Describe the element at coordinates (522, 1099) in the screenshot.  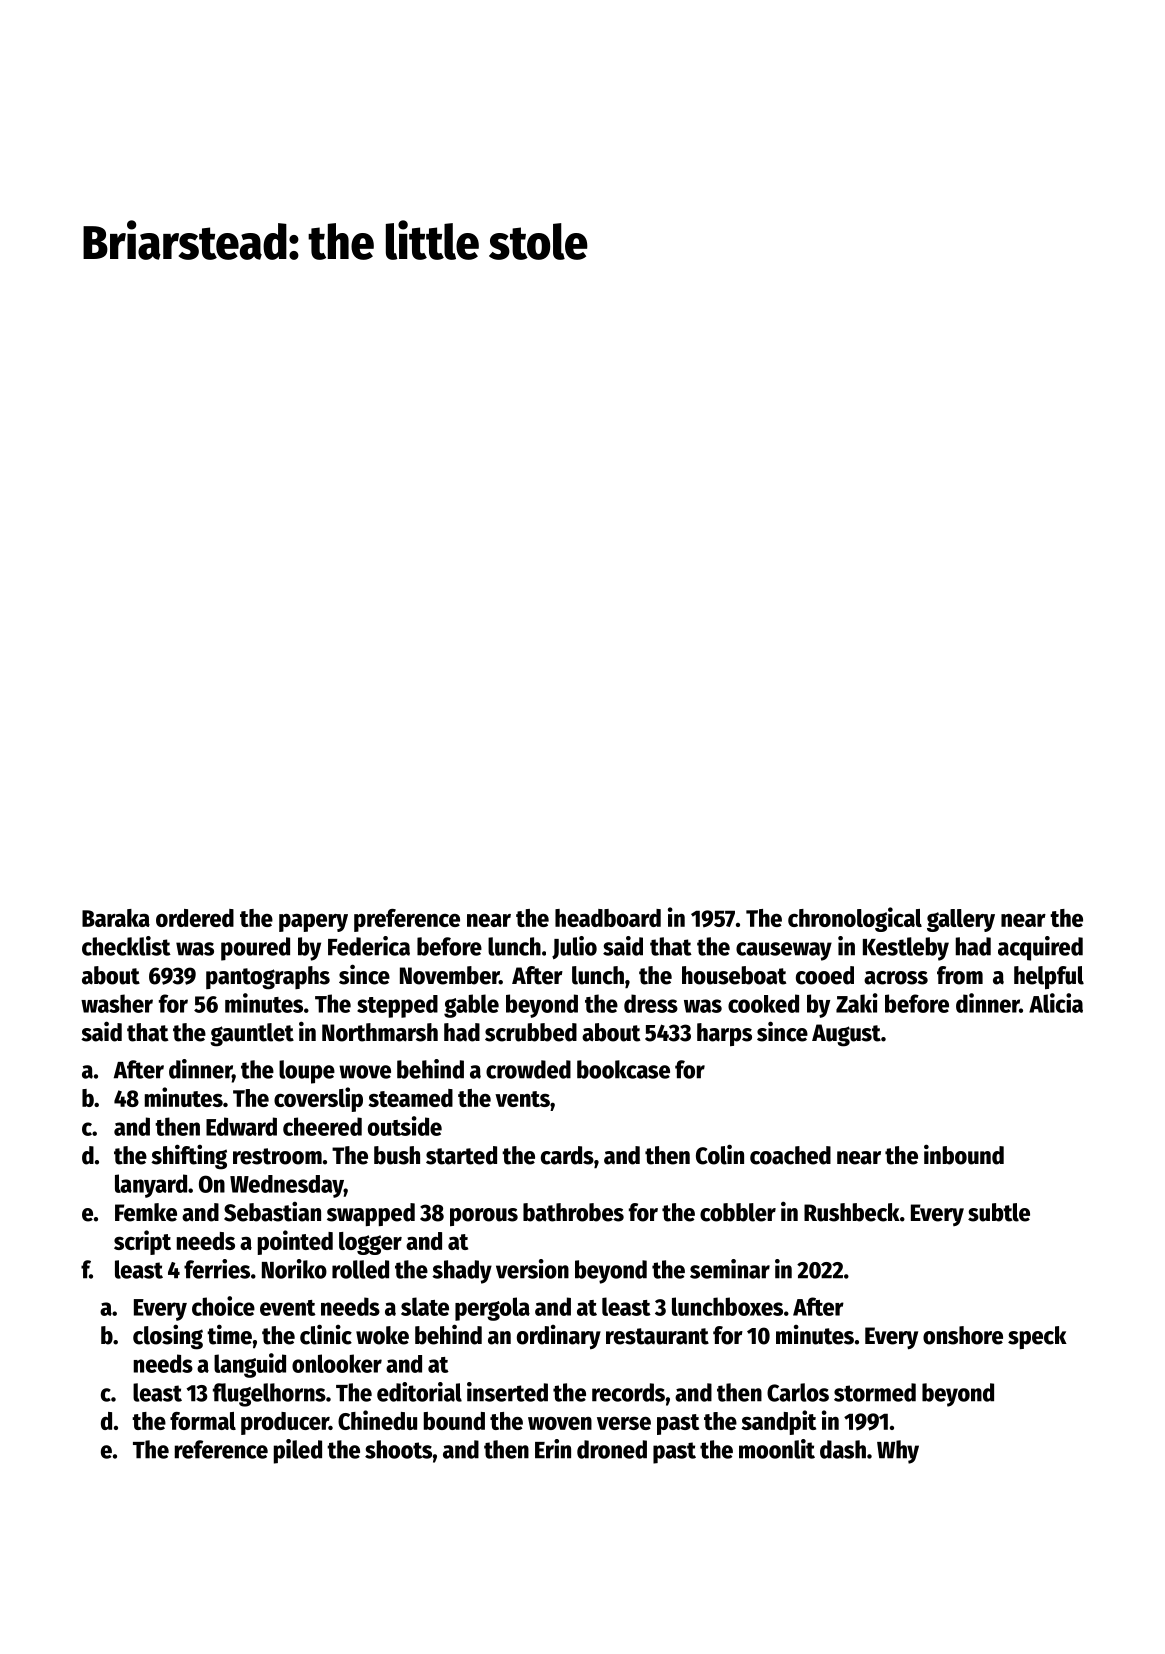
I see `vents` at that location.
